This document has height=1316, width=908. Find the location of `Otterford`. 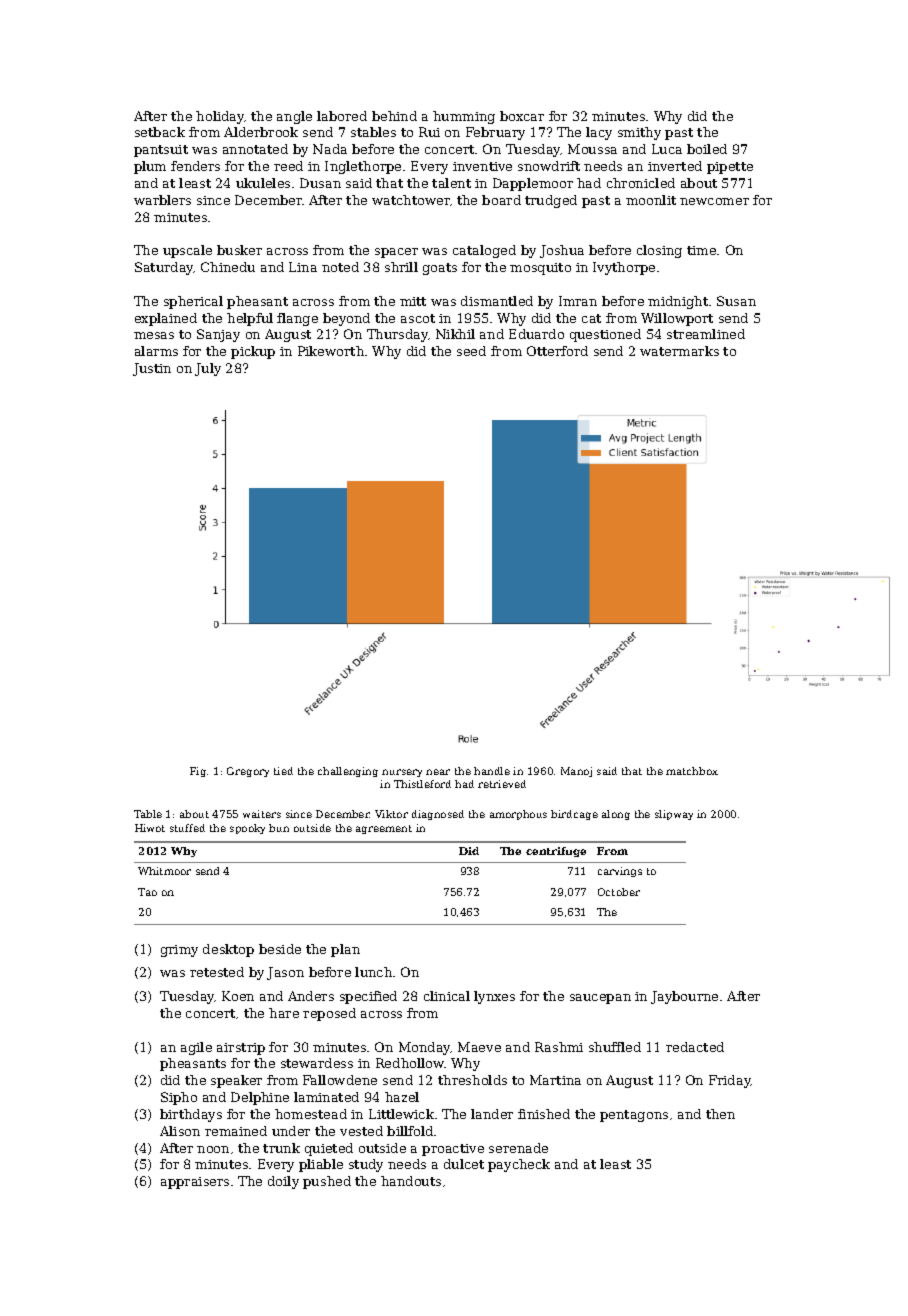

Otterford is located at coordinates (557, 351).
